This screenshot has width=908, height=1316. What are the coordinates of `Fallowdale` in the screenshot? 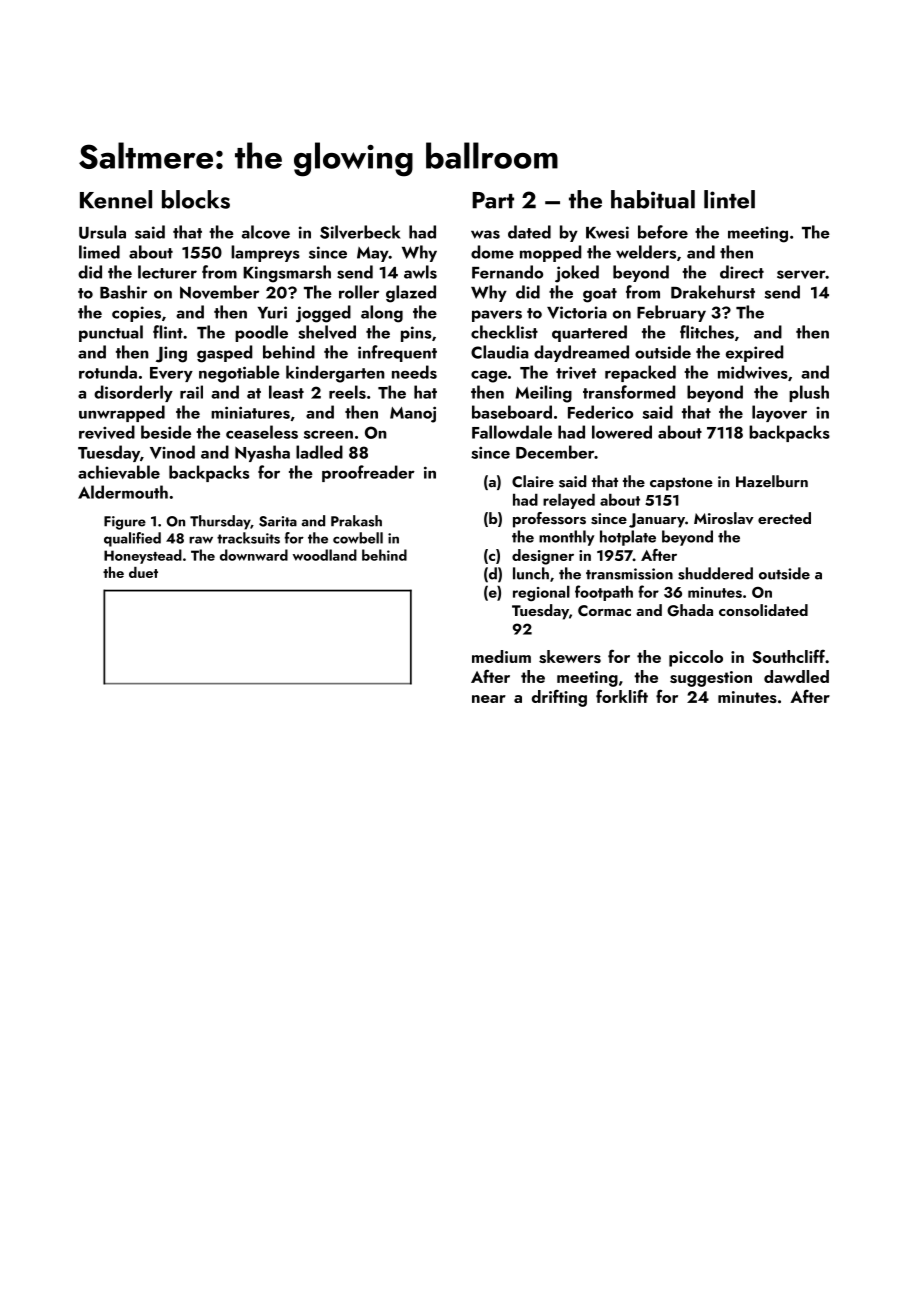 It's located at (512, 432).
